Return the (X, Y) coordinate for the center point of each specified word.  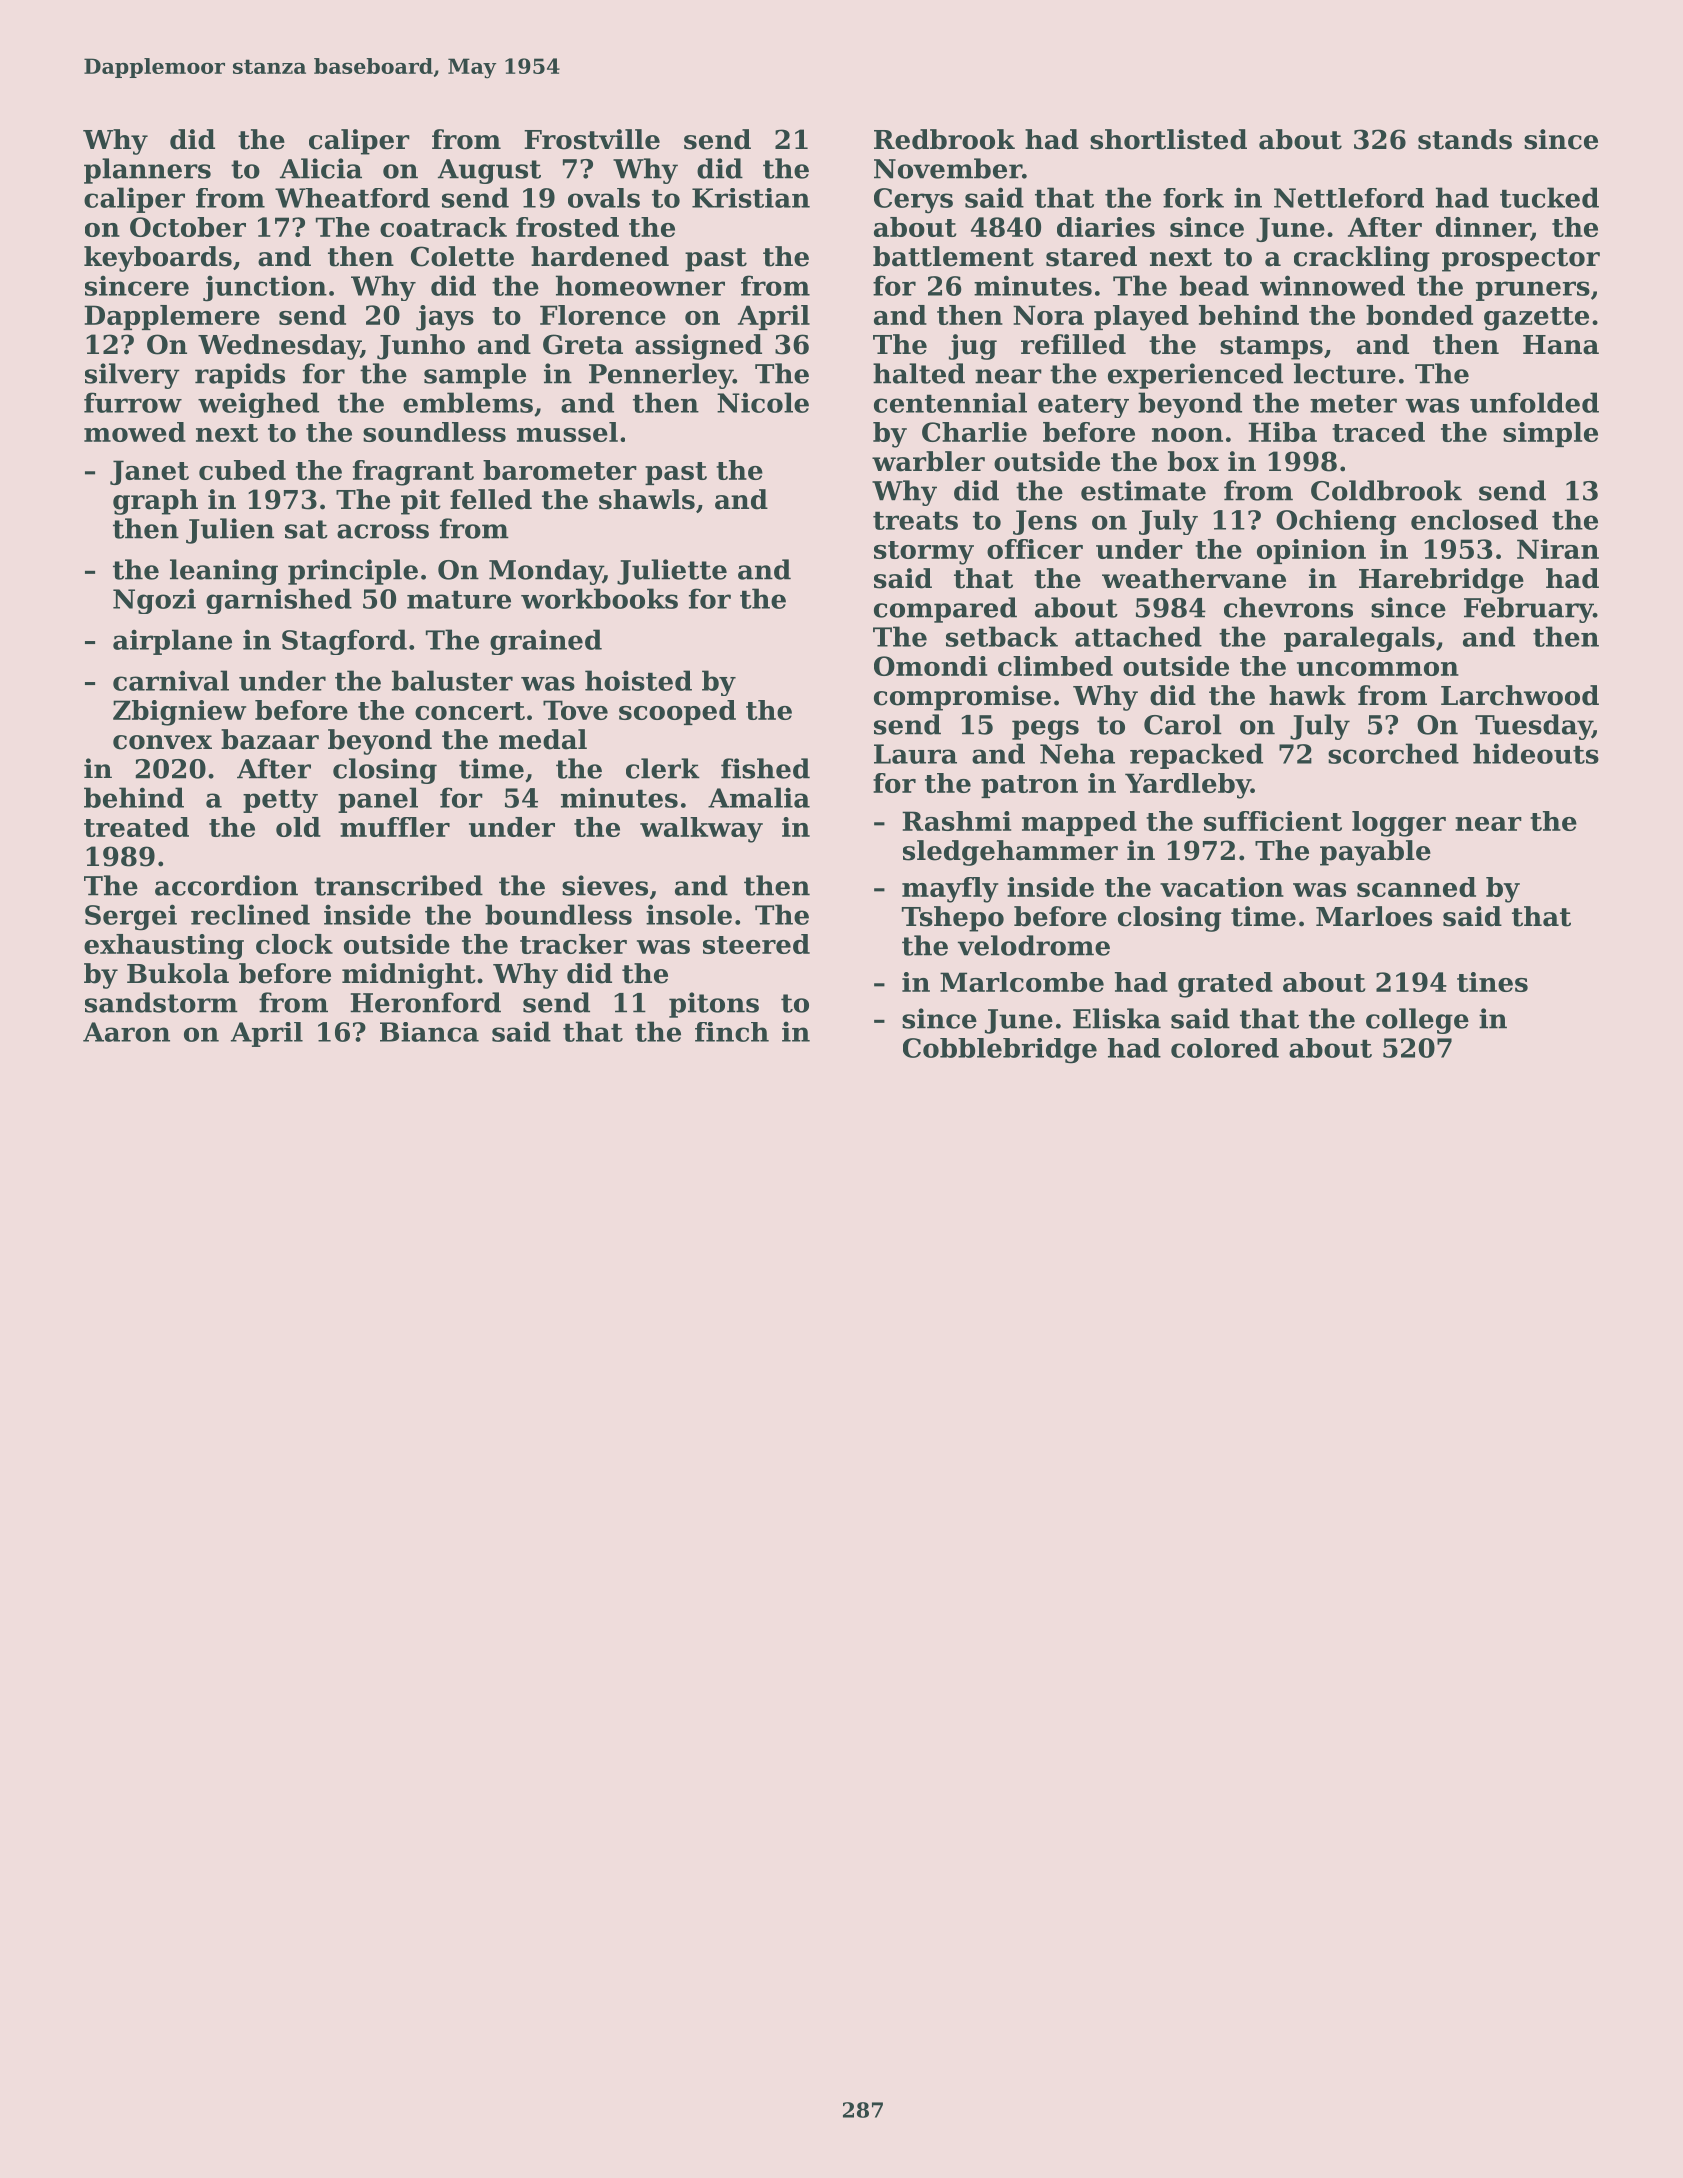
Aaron (126, 1032)
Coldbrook (1386, 490)
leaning (224, 572)
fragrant (413, 473)
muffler (395, 827)
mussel (567, 432)
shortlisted (1168, 139)
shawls (647, 499)
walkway (701, 830)
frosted (567, 227)
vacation (1222, 887)
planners (147, 171)
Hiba (1282, 432)
